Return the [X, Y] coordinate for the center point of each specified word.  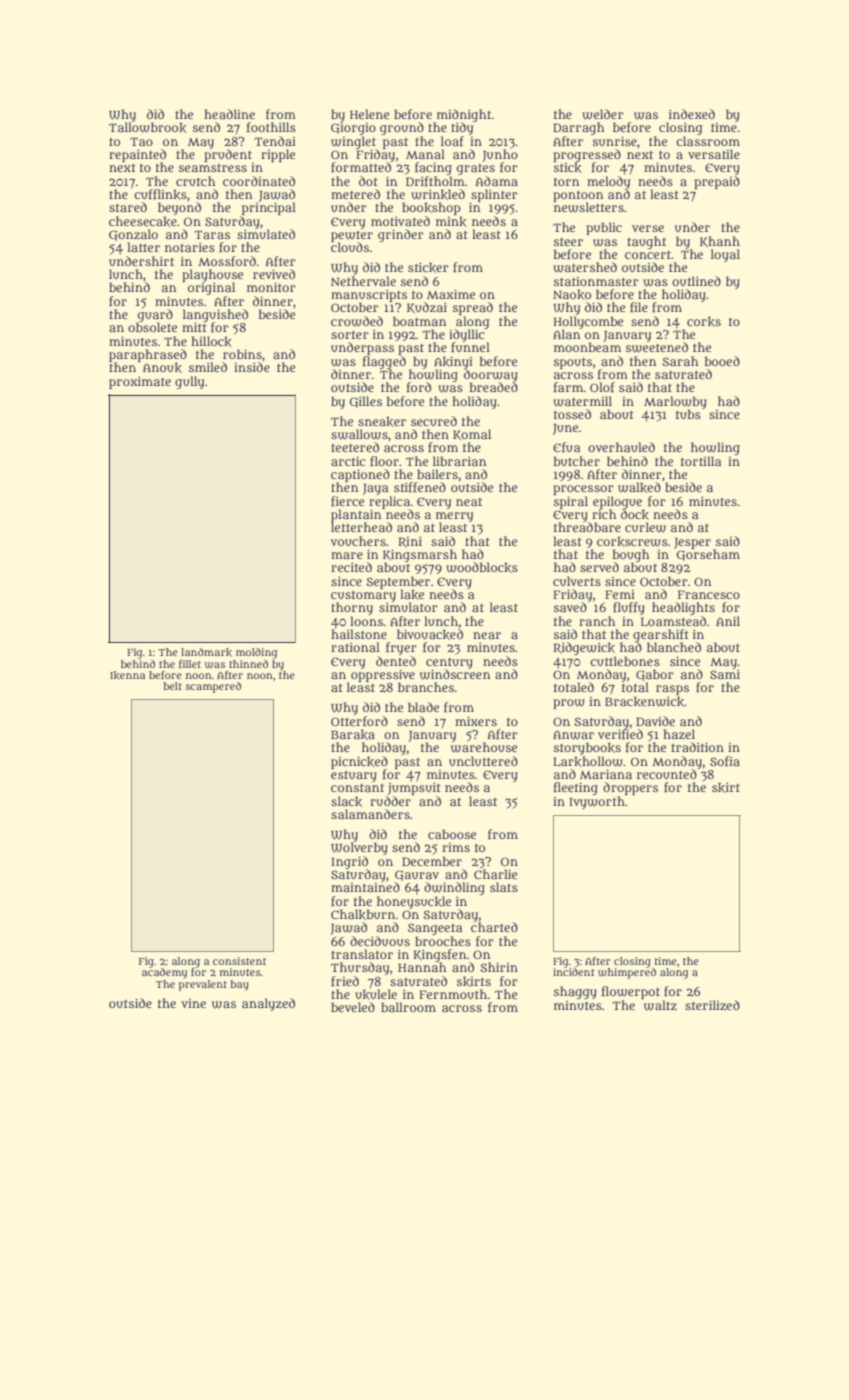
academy [164, 973]
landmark [206, 652]
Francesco [709, 594]
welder [603, 114]
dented [396, 661]
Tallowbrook [148, 128]
